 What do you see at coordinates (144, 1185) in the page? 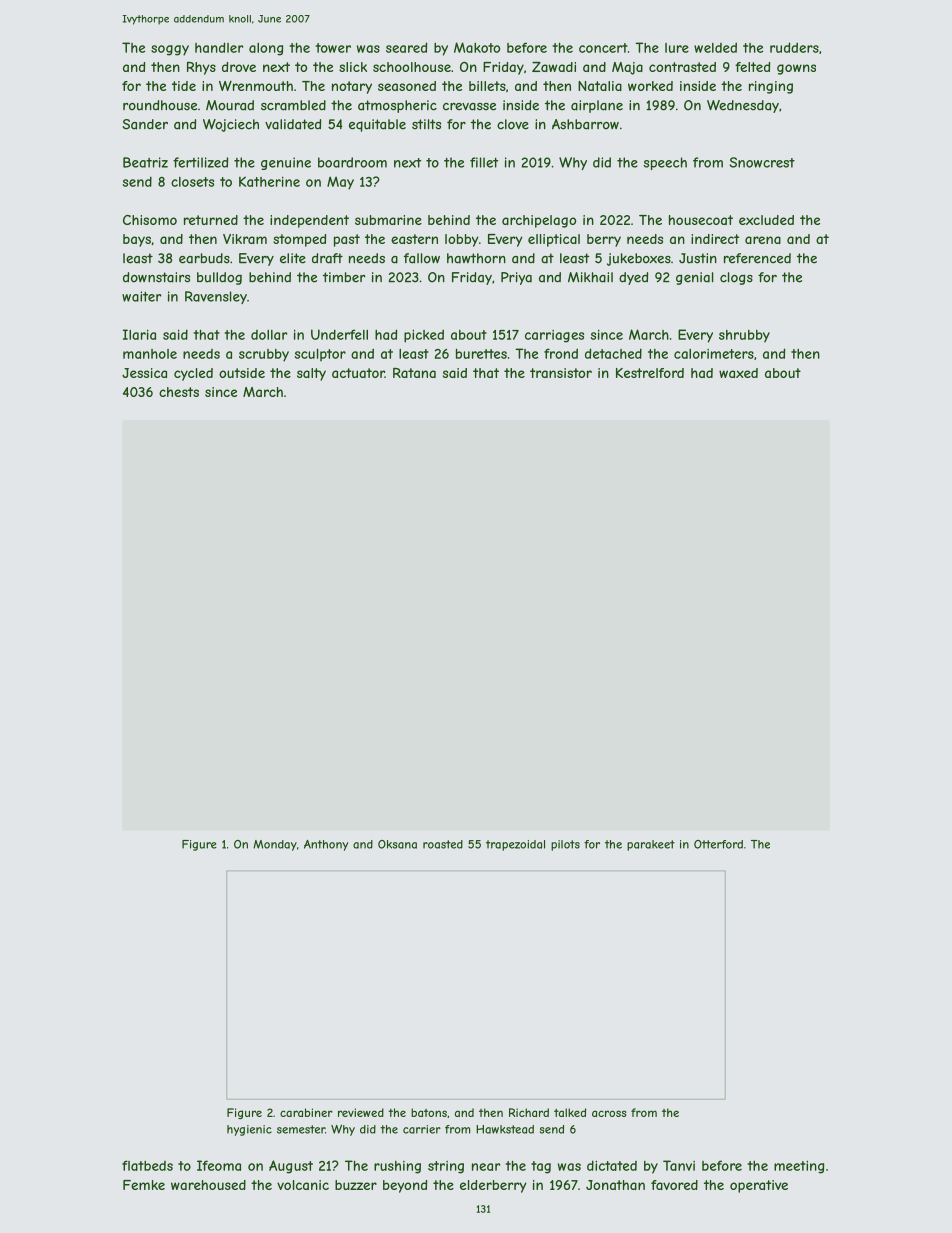
I see `Femke` at bounding box center [144, 1185].
